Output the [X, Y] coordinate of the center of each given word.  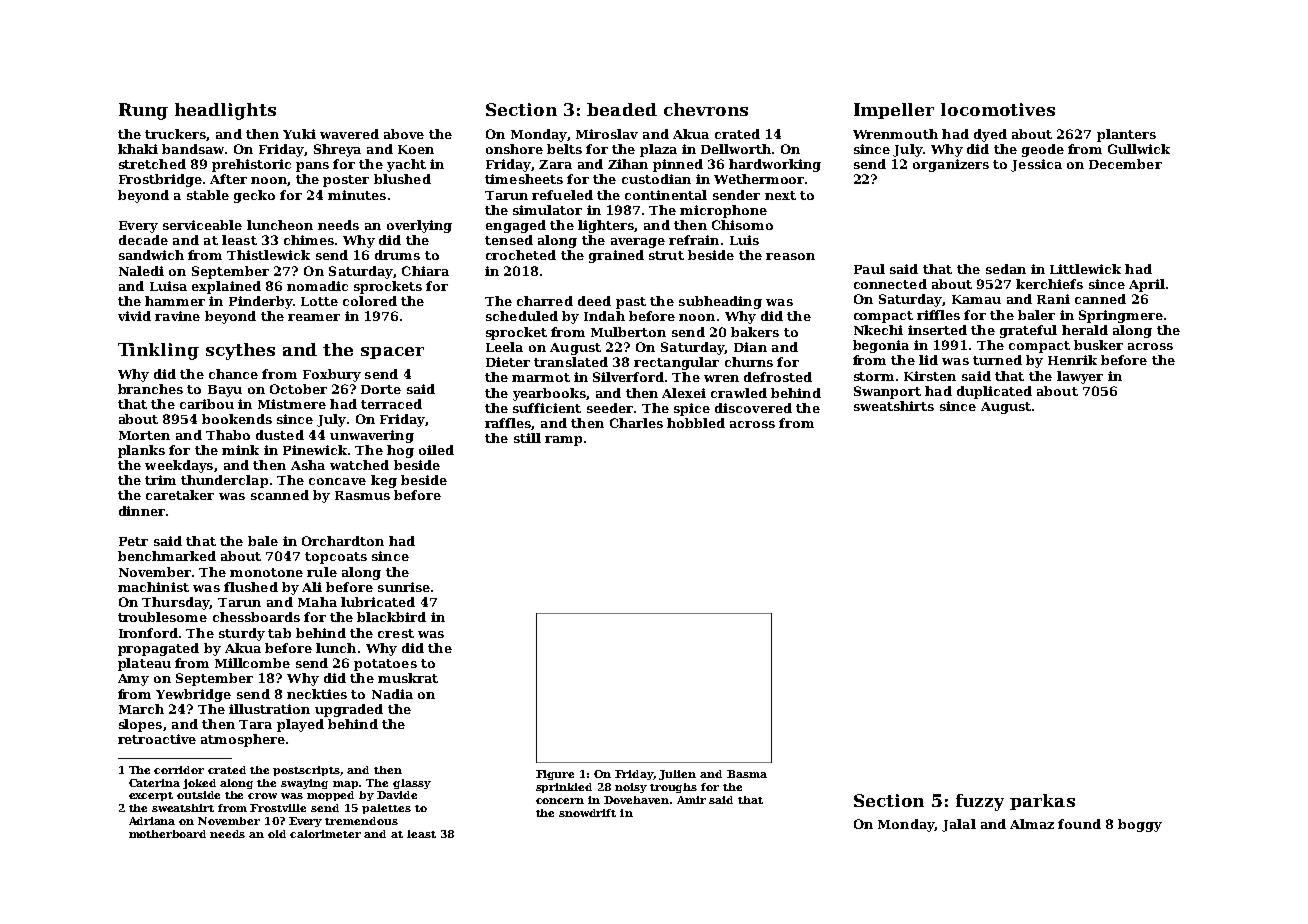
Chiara [425, 271]
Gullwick [1139, 149]
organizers [951, 165]
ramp [563, 441]
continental [666, 195]
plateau [144, 664]
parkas [1042, 802]
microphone [723, 211]
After [228, 179]
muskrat [408, 678]
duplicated [994, 392]
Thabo [228, 435]
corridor [179, 770]
